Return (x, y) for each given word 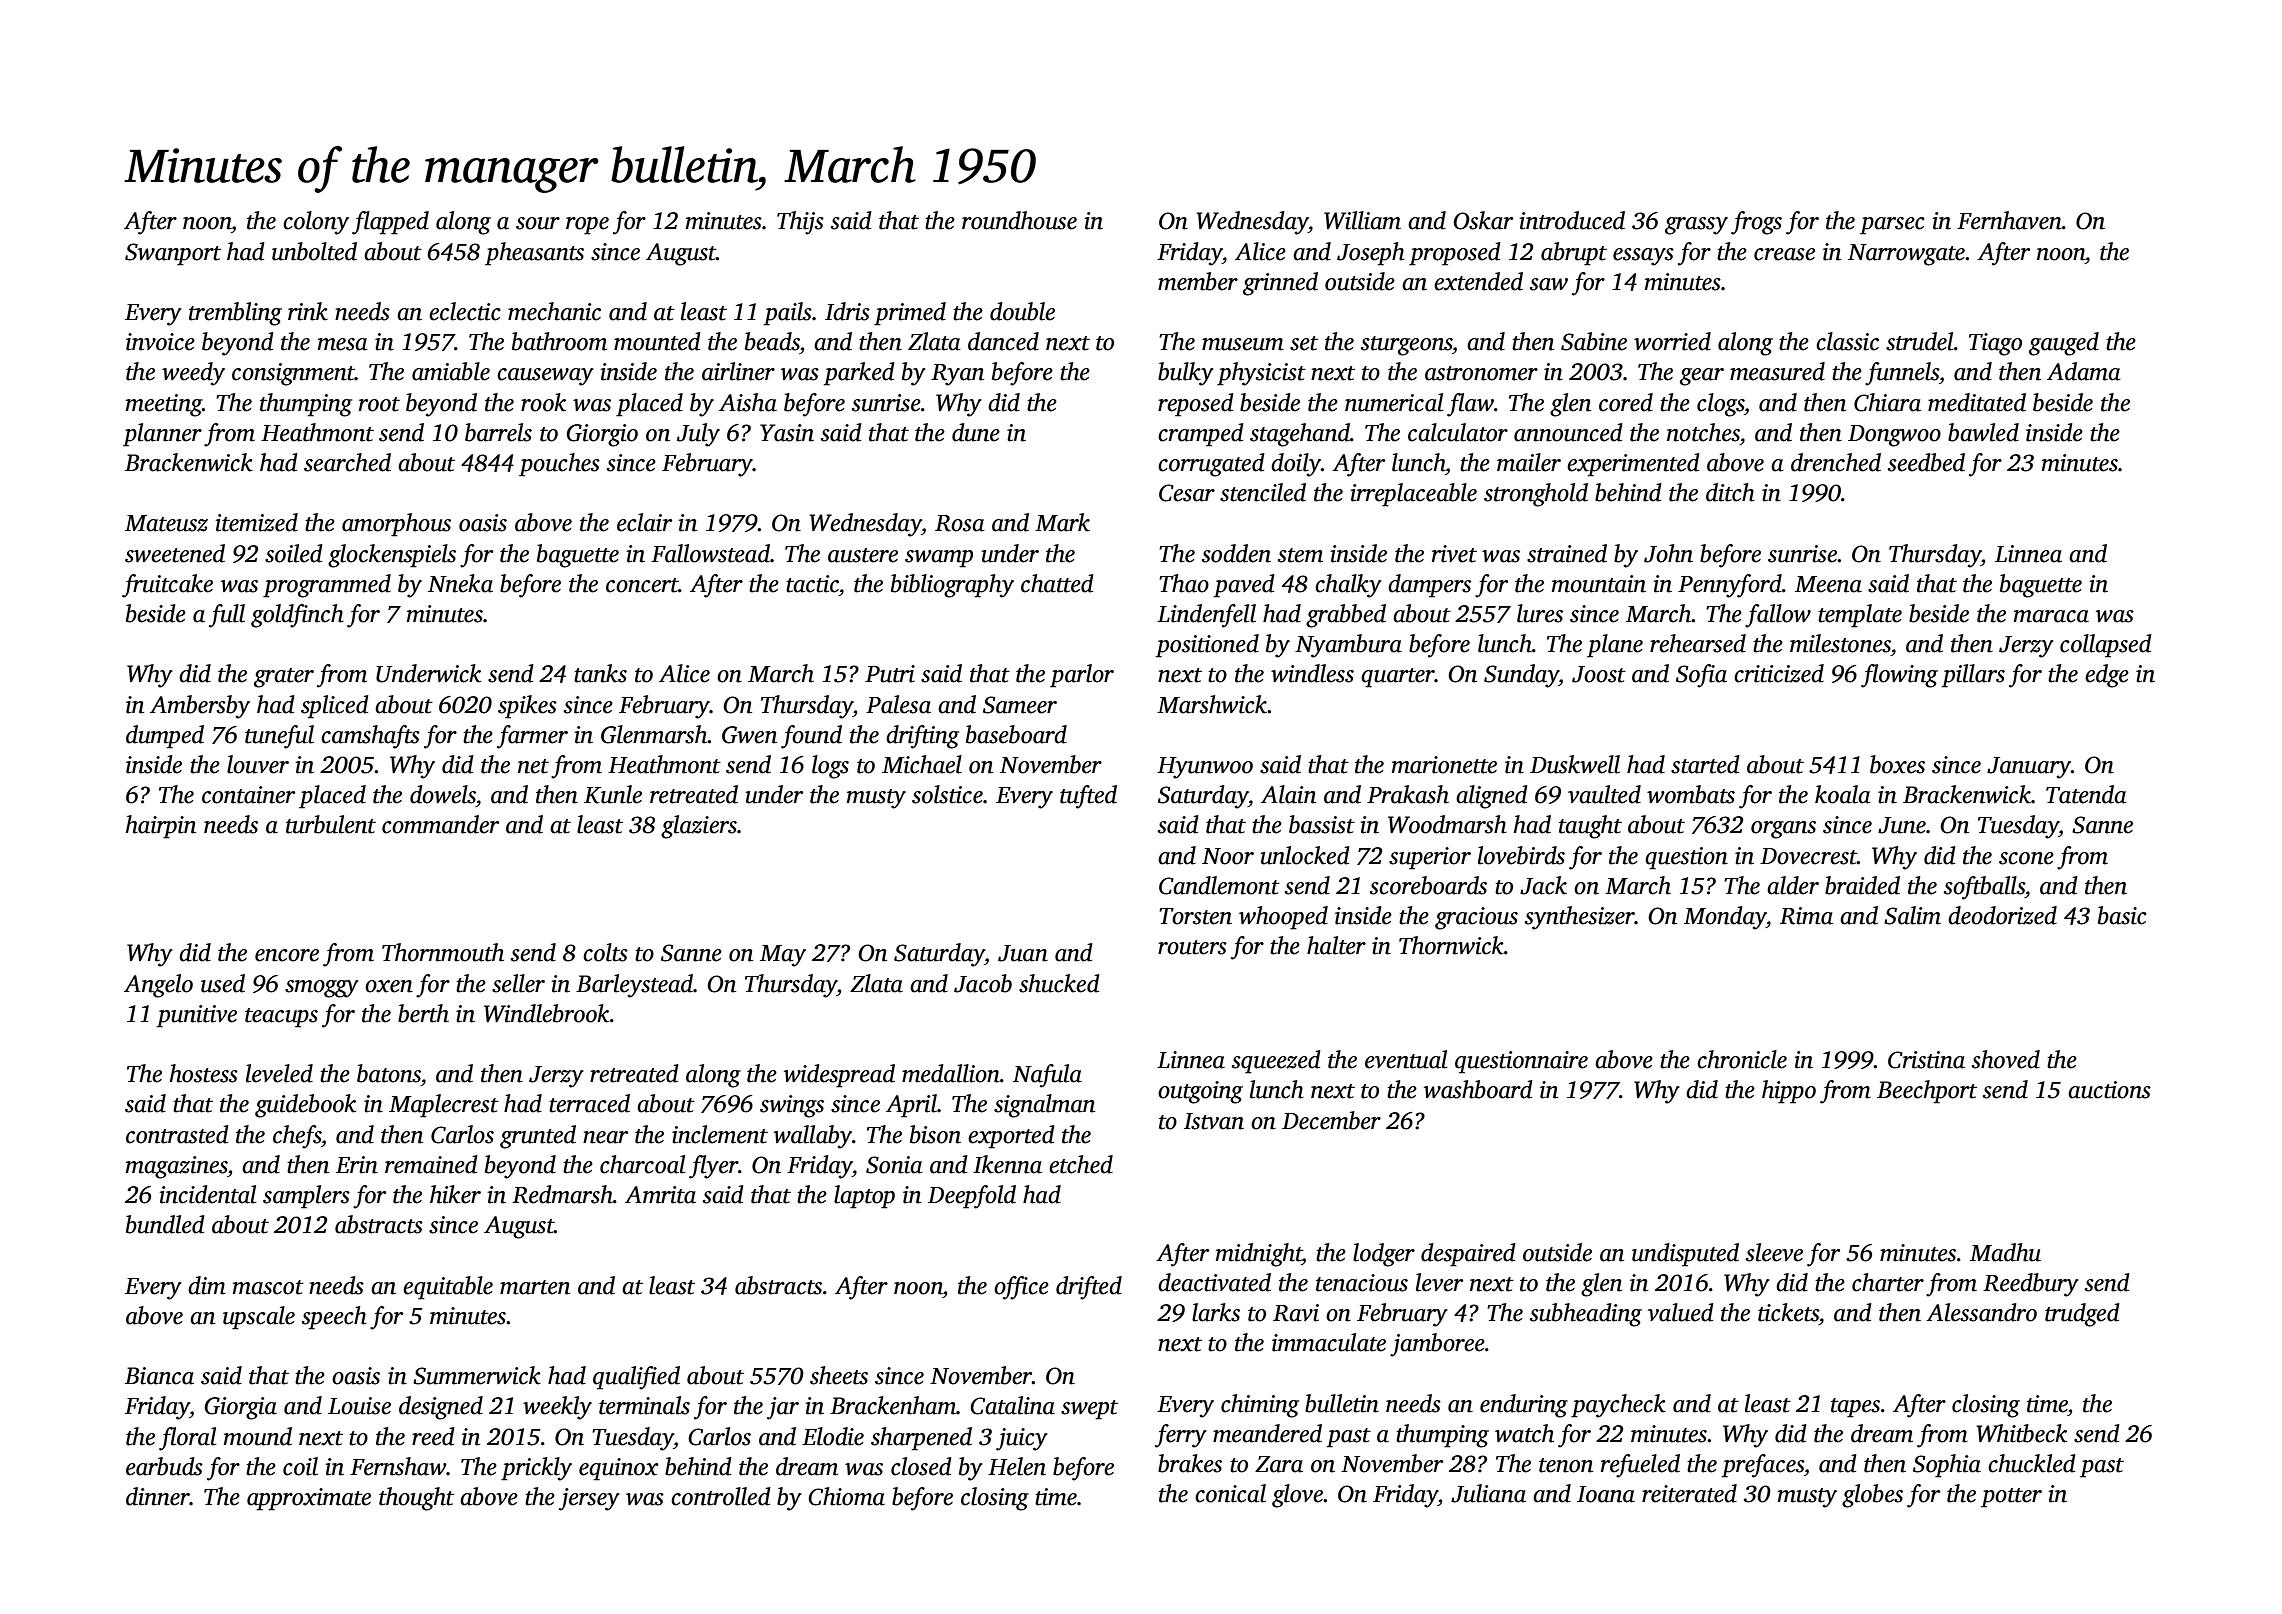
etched (1081, 1164)
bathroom (559, 341)
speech (334, 1318)
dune (976, 432)
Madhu (2005, 1252)
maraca (2051, 616)
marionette (1444, 765)
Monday (1725, 918)
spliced (335, 707)
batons (389, 1073)
